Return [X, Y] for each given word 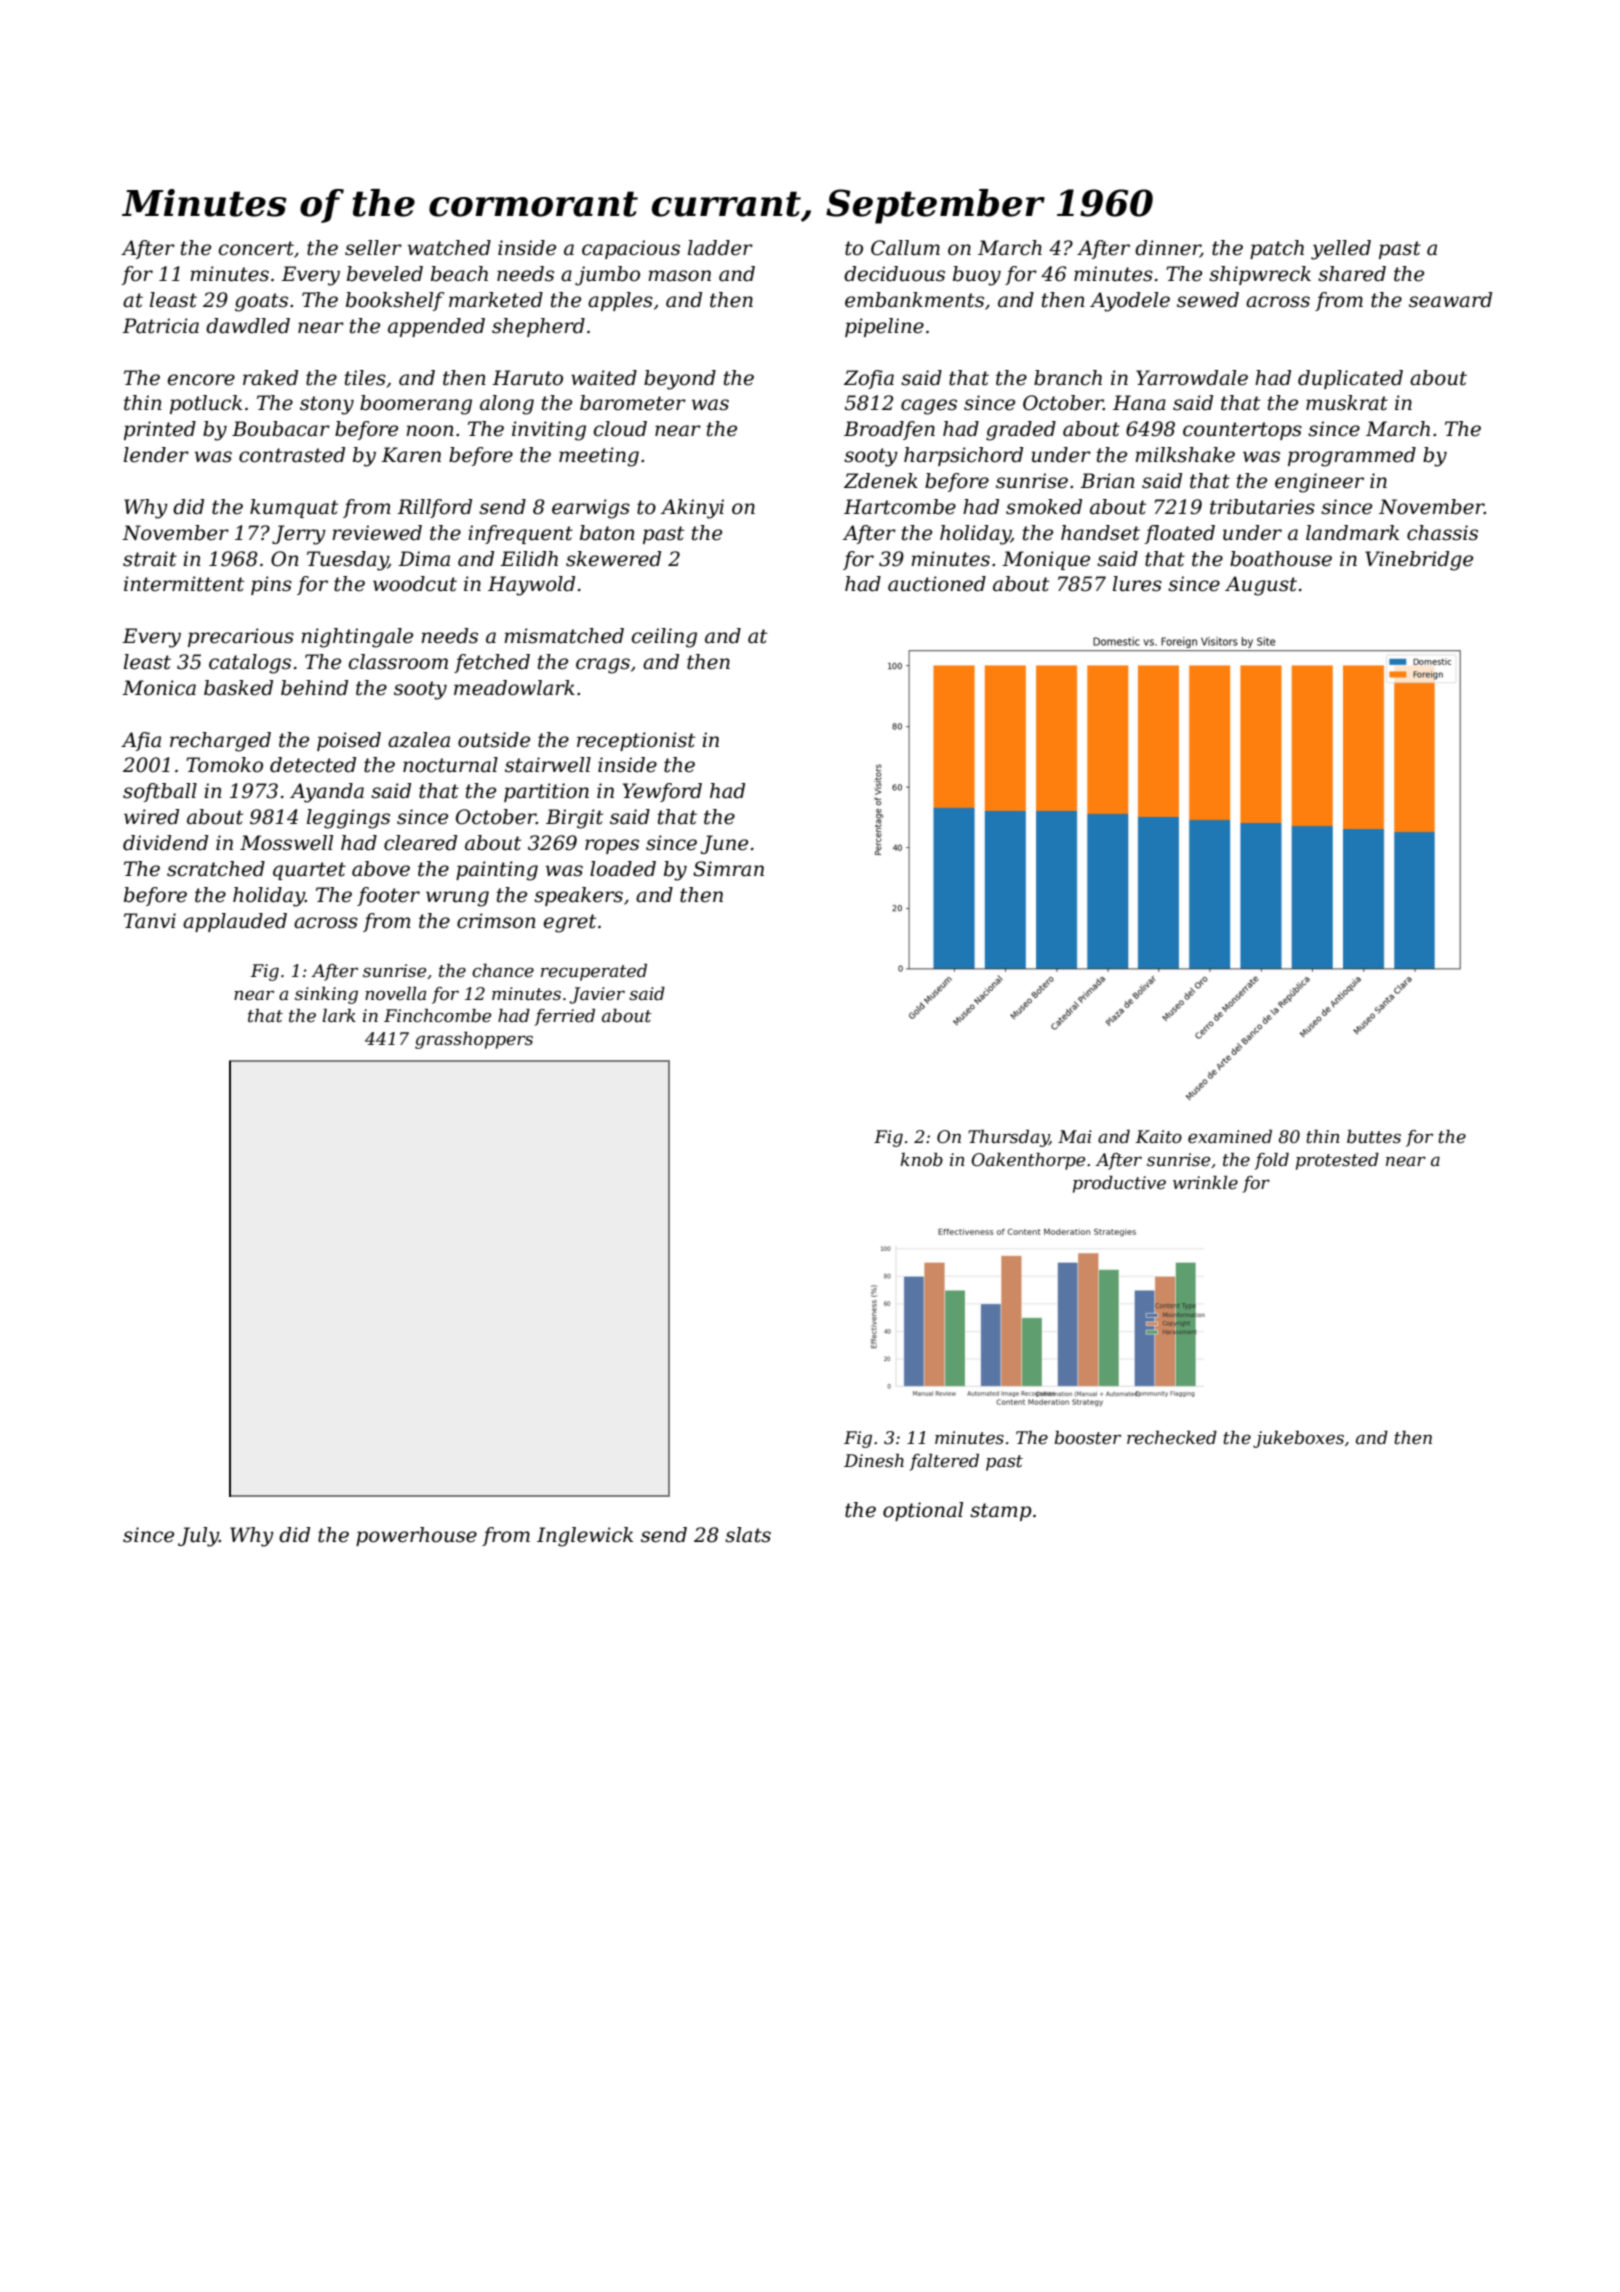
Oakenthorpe [1028, 1161]
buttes [1374, 1137]
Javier [597, 995]
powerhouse [416, 1536]
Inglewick [585, 1537]
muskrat [1347, 403]
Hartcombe [900, 507]
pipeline [884, 327]
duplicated [1350, 379]
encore [201, 380]
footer [388, 896]
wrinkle [1205, 1183]
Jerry [299, 535]
